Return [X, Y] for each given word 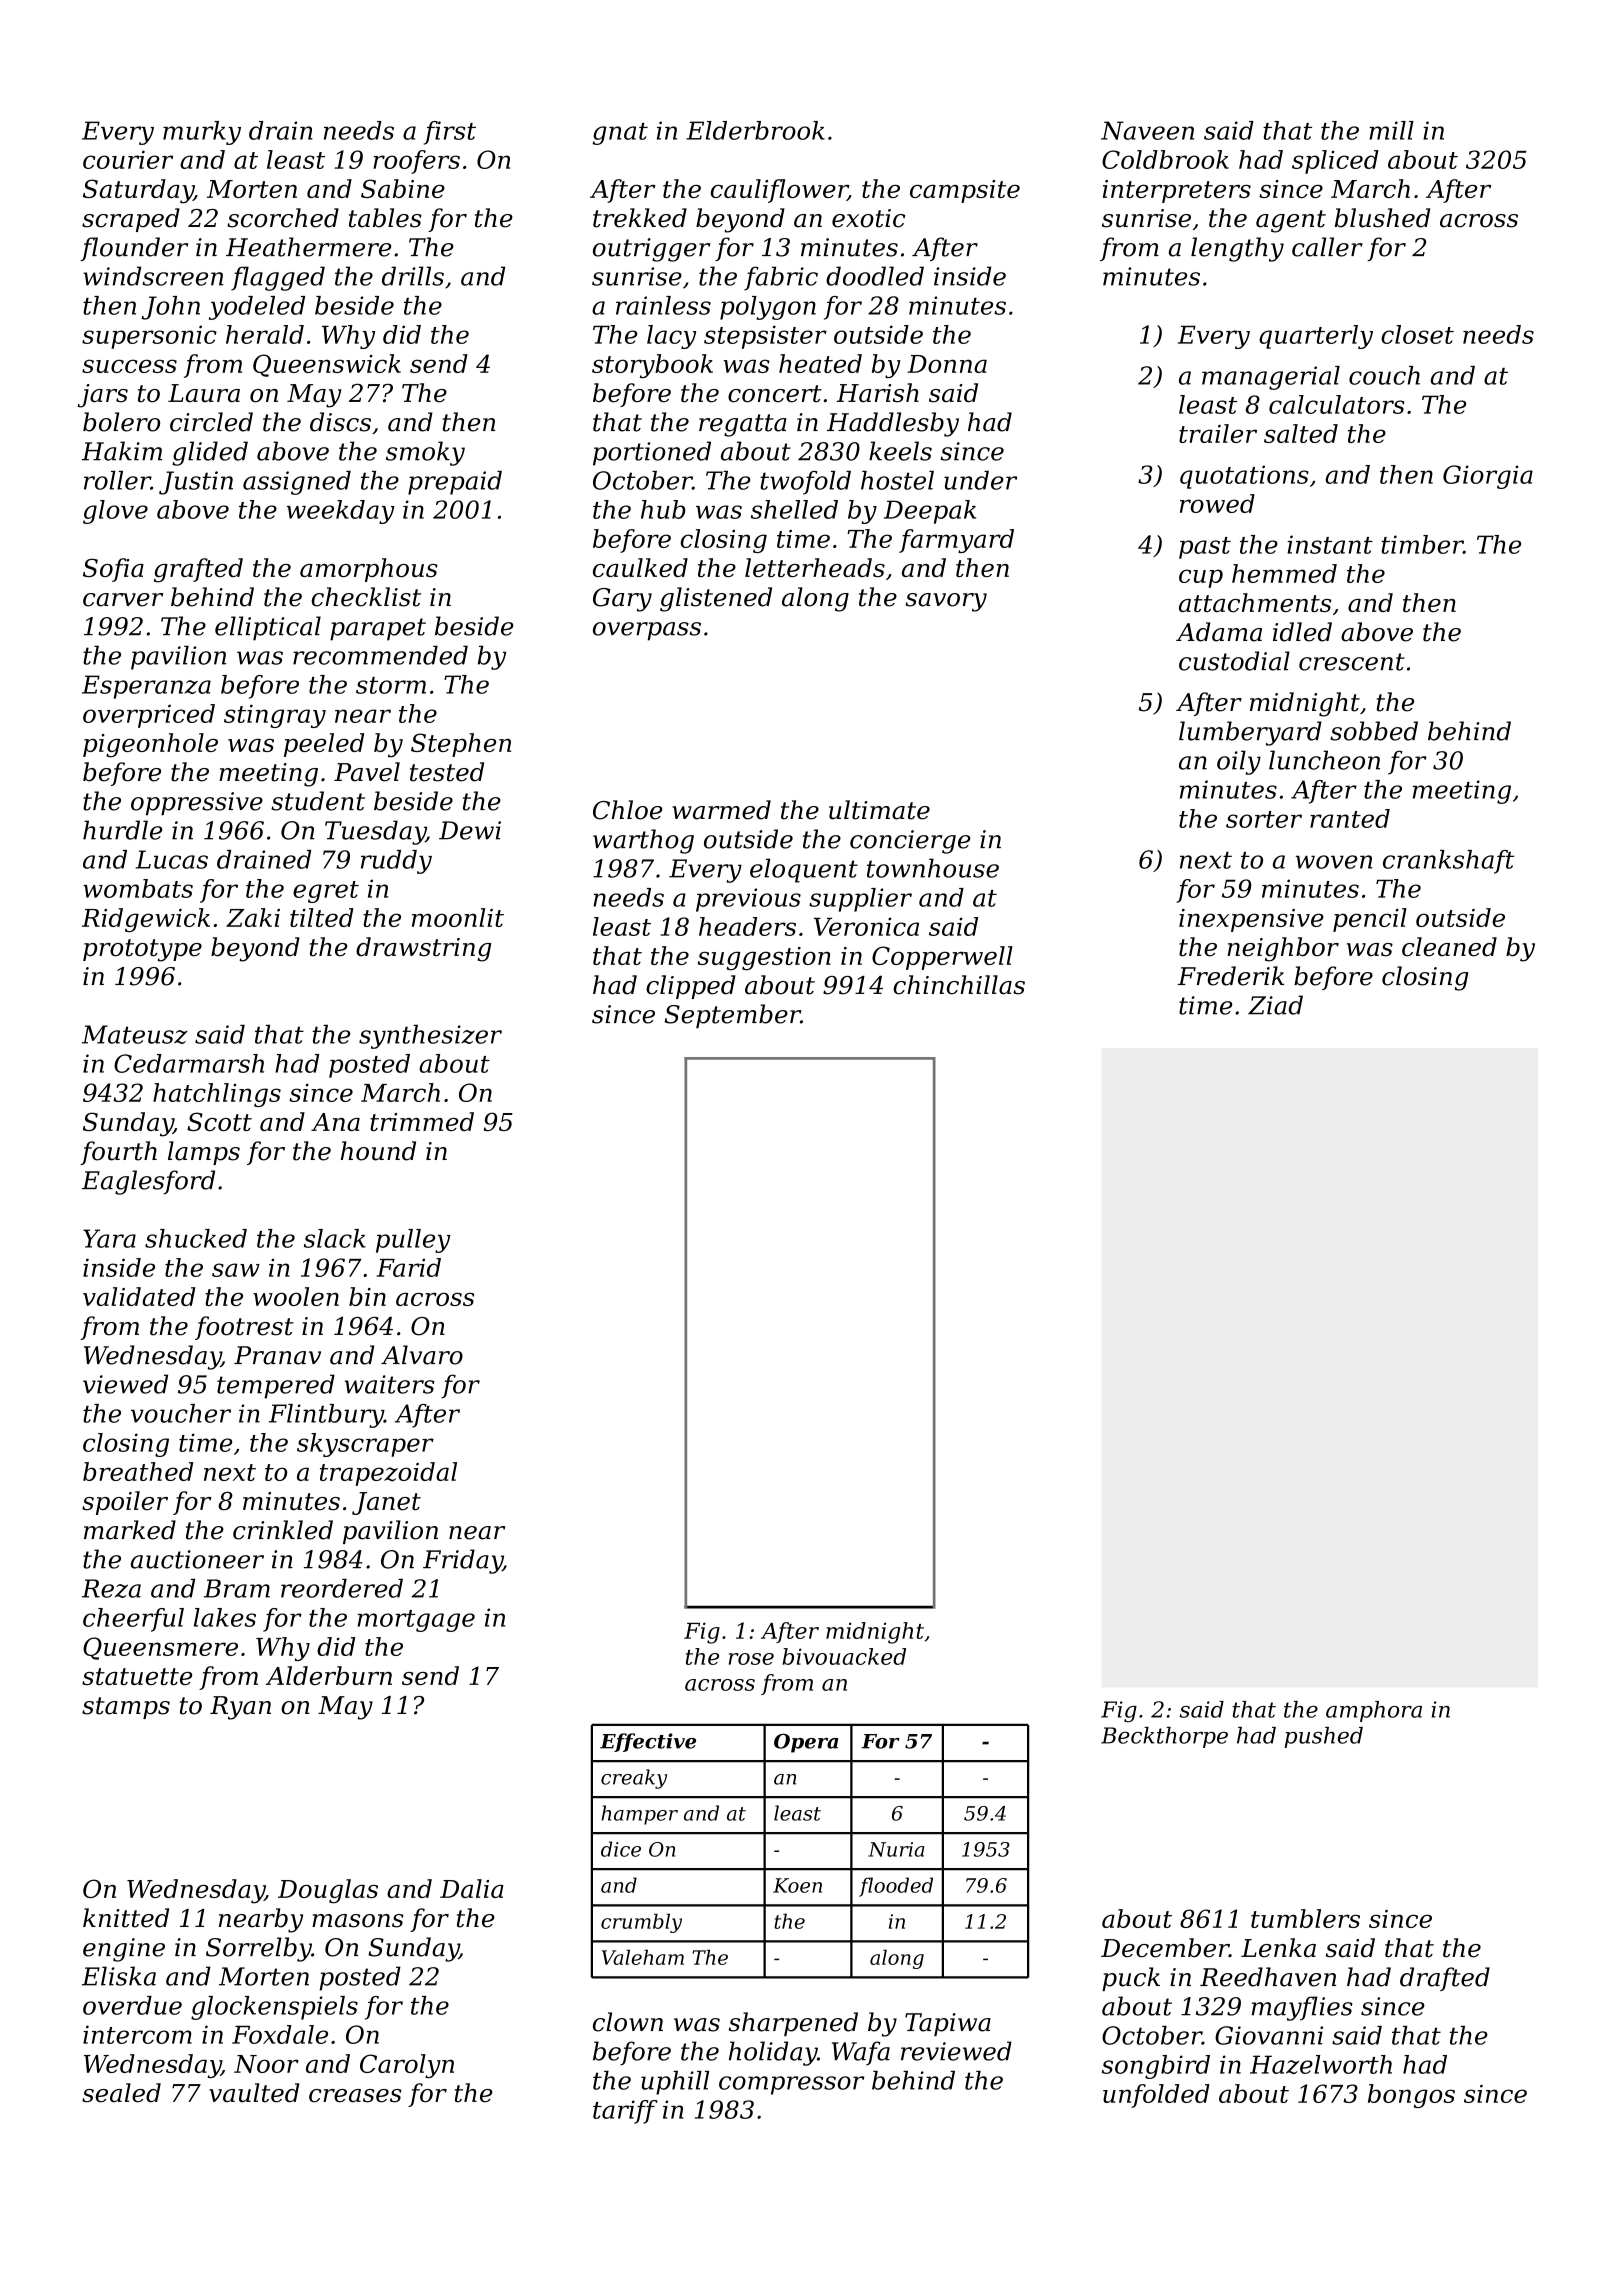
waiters [390, 1384]
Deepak [930, 512]
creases [355, 2096]
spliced [1335, 162]
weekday [341, 512]
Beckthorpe [1164, 1737]
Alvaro [422, 1355]
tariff [625, 2112]
